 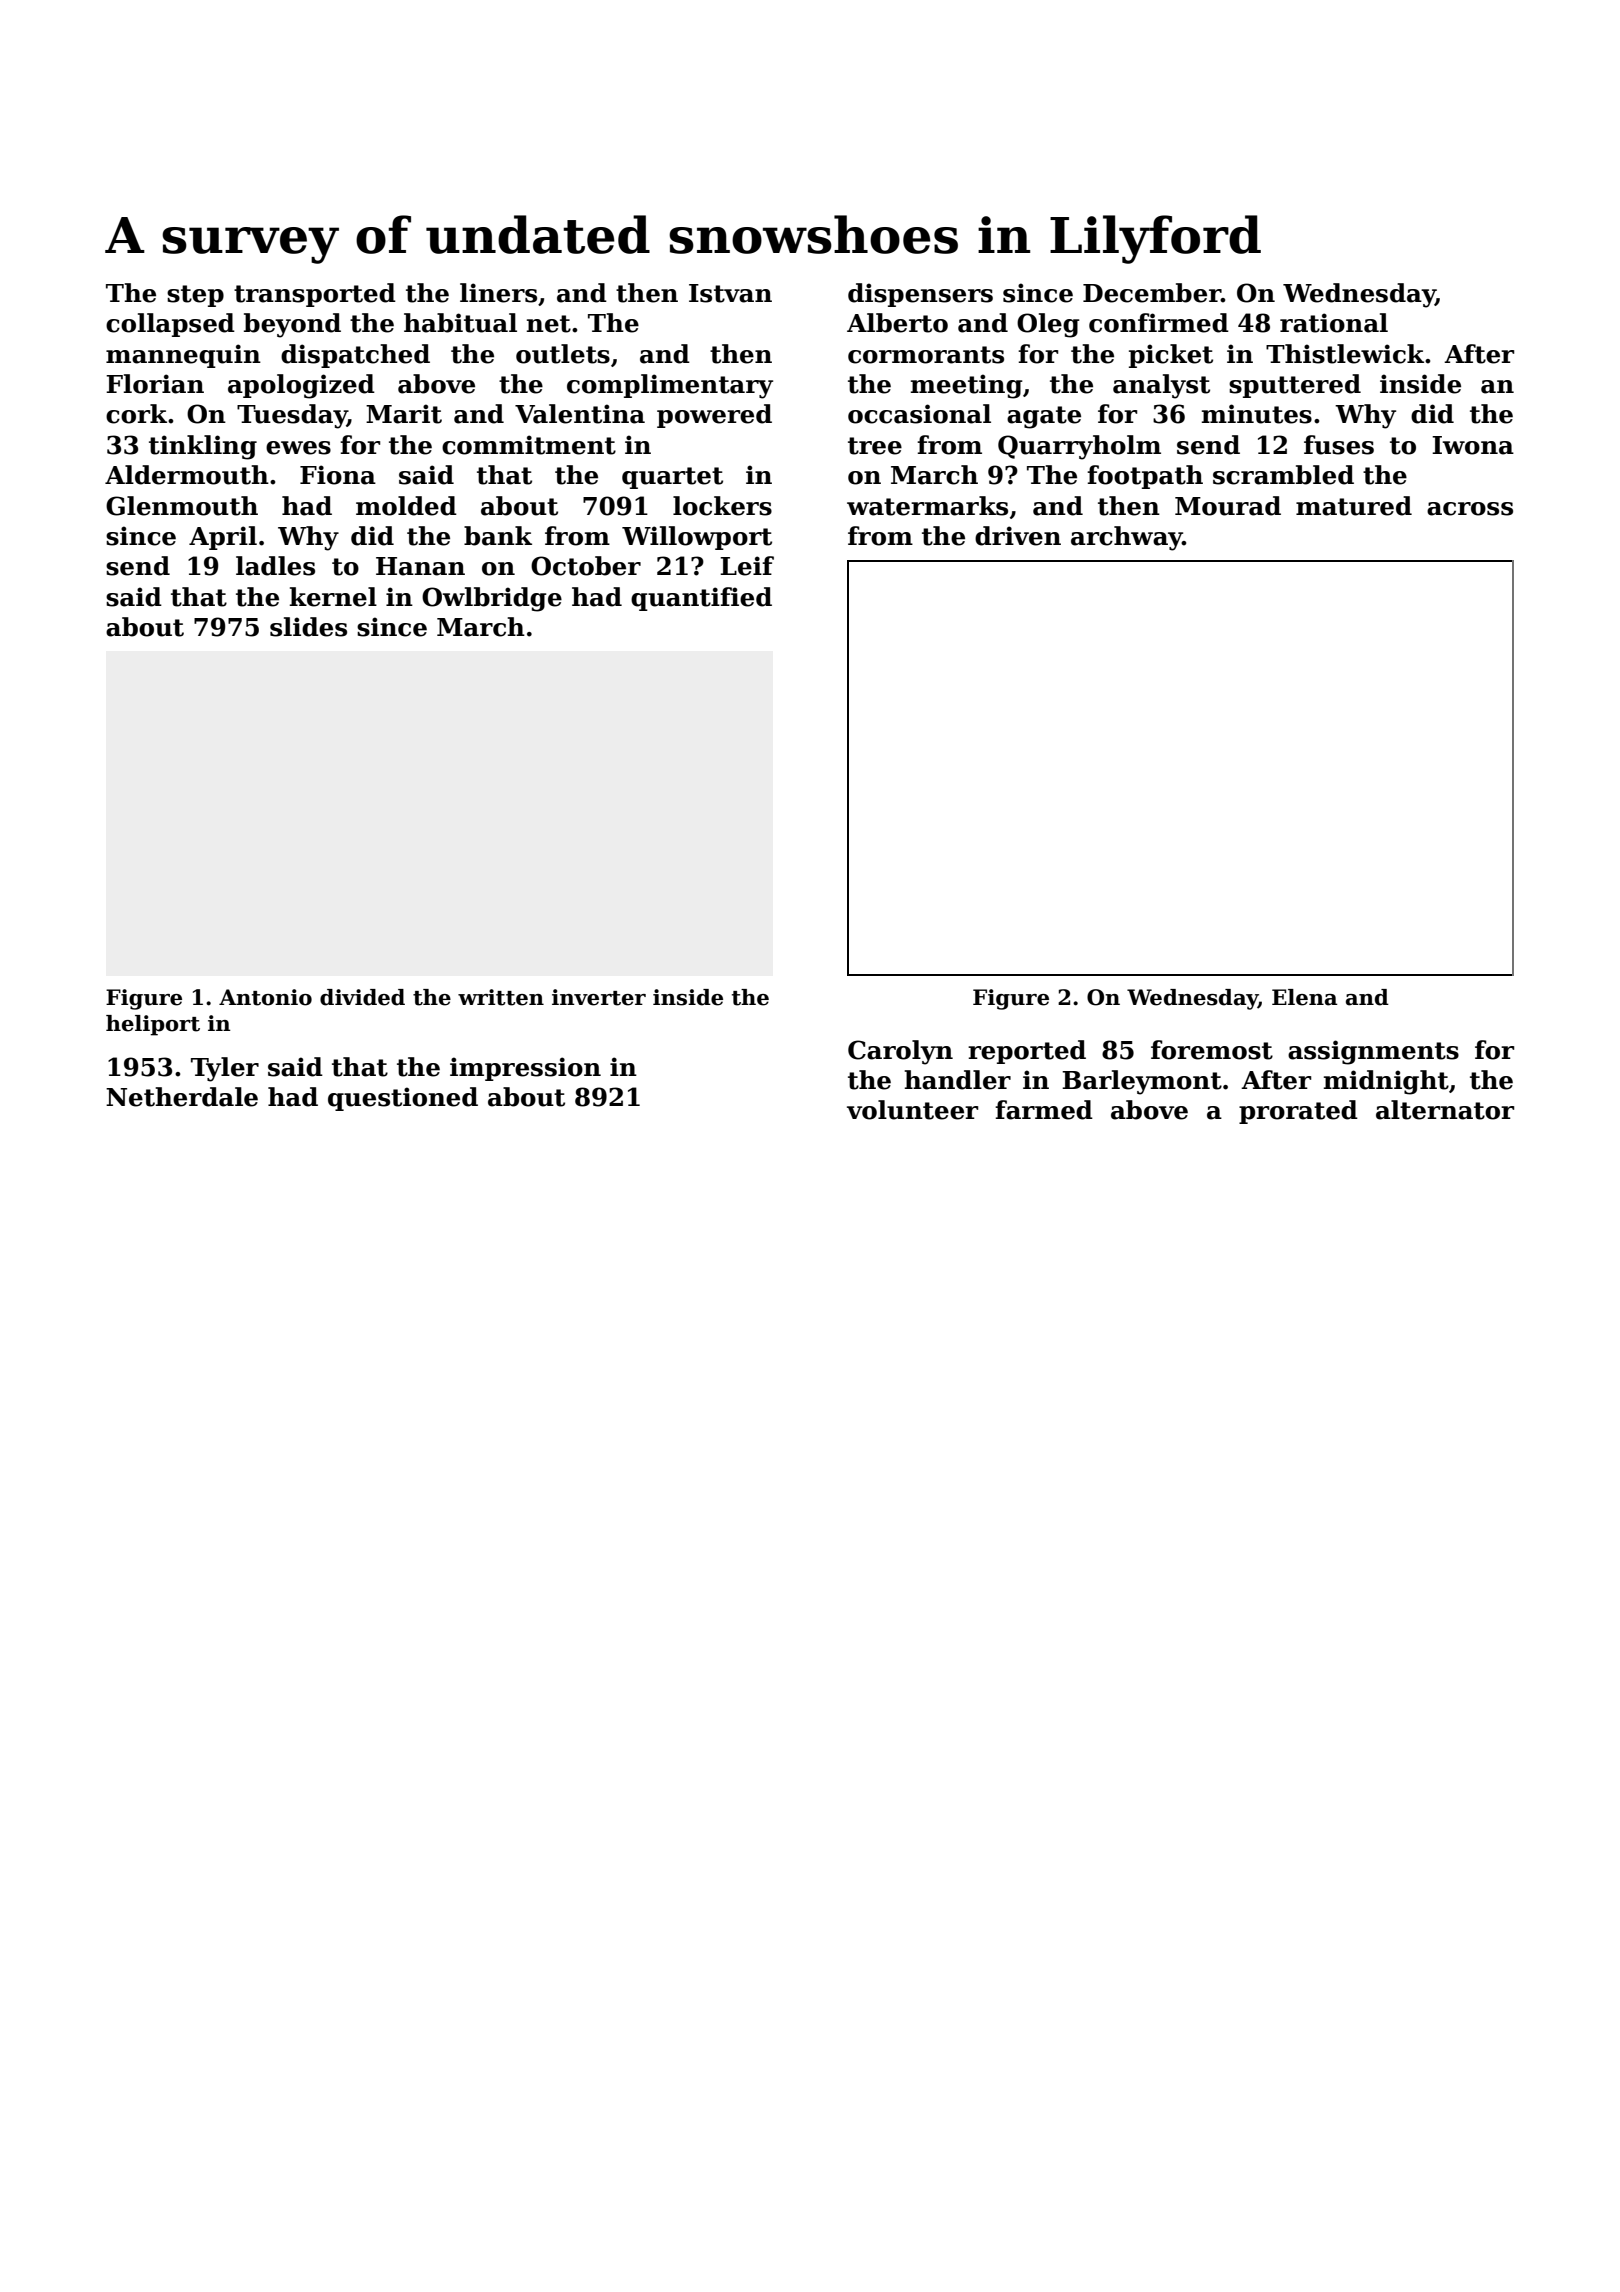 What do you see at coordinates (362, 997) in the screenshot?
I see `divided` at bounding box center [362, 997].
